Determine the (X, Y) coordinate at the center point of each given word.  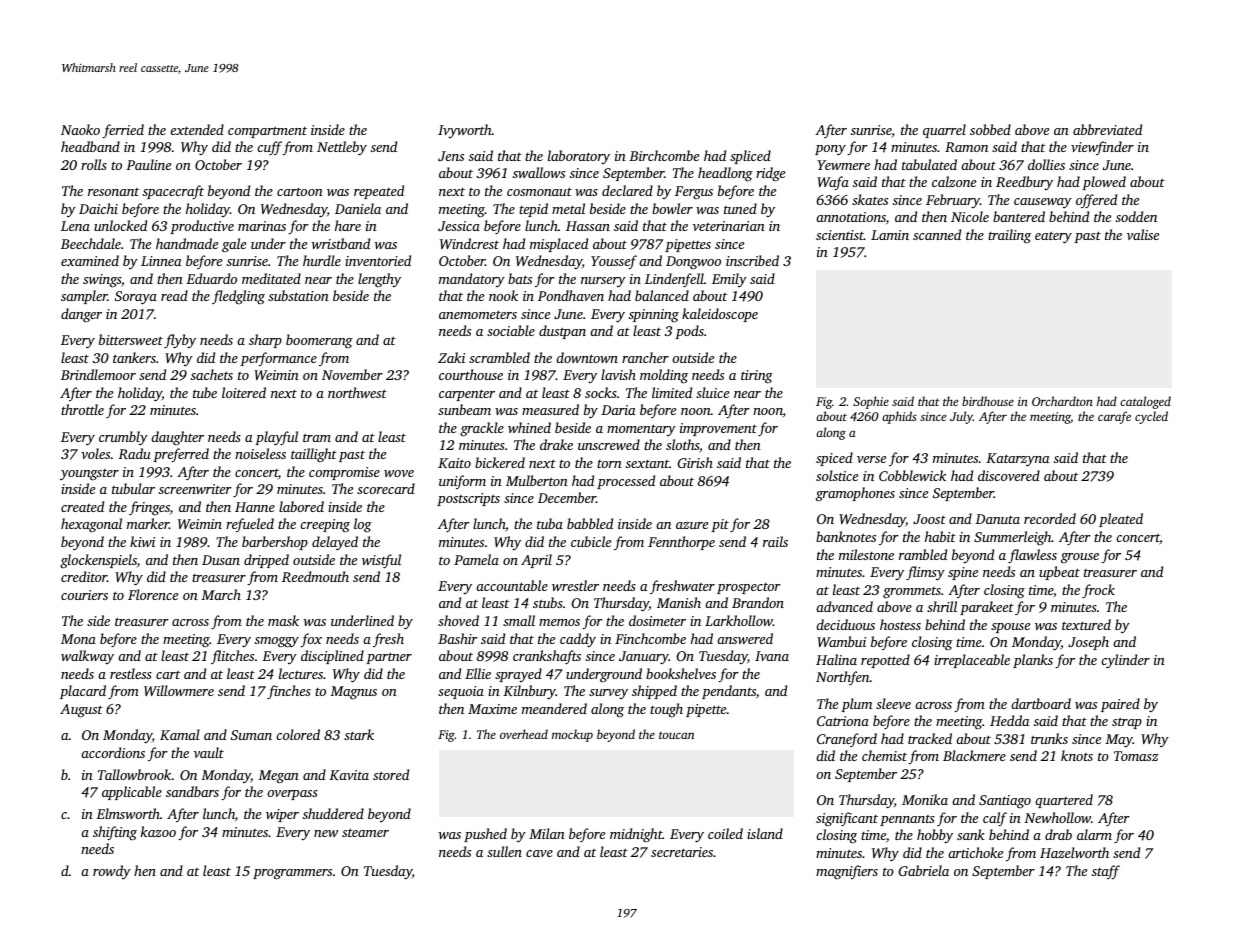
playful (276, 438)
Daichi (98, 208)
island (765, 833)
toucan (676, 735)
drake (556, 444)
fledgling (238, 297)
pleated (1121, 520)
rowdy (112, 872)
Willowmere (179, 690)
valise (1143, 234)
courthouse (471, 374)
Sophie (871, 402)
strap (1127, 723)
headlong (725, 174)
